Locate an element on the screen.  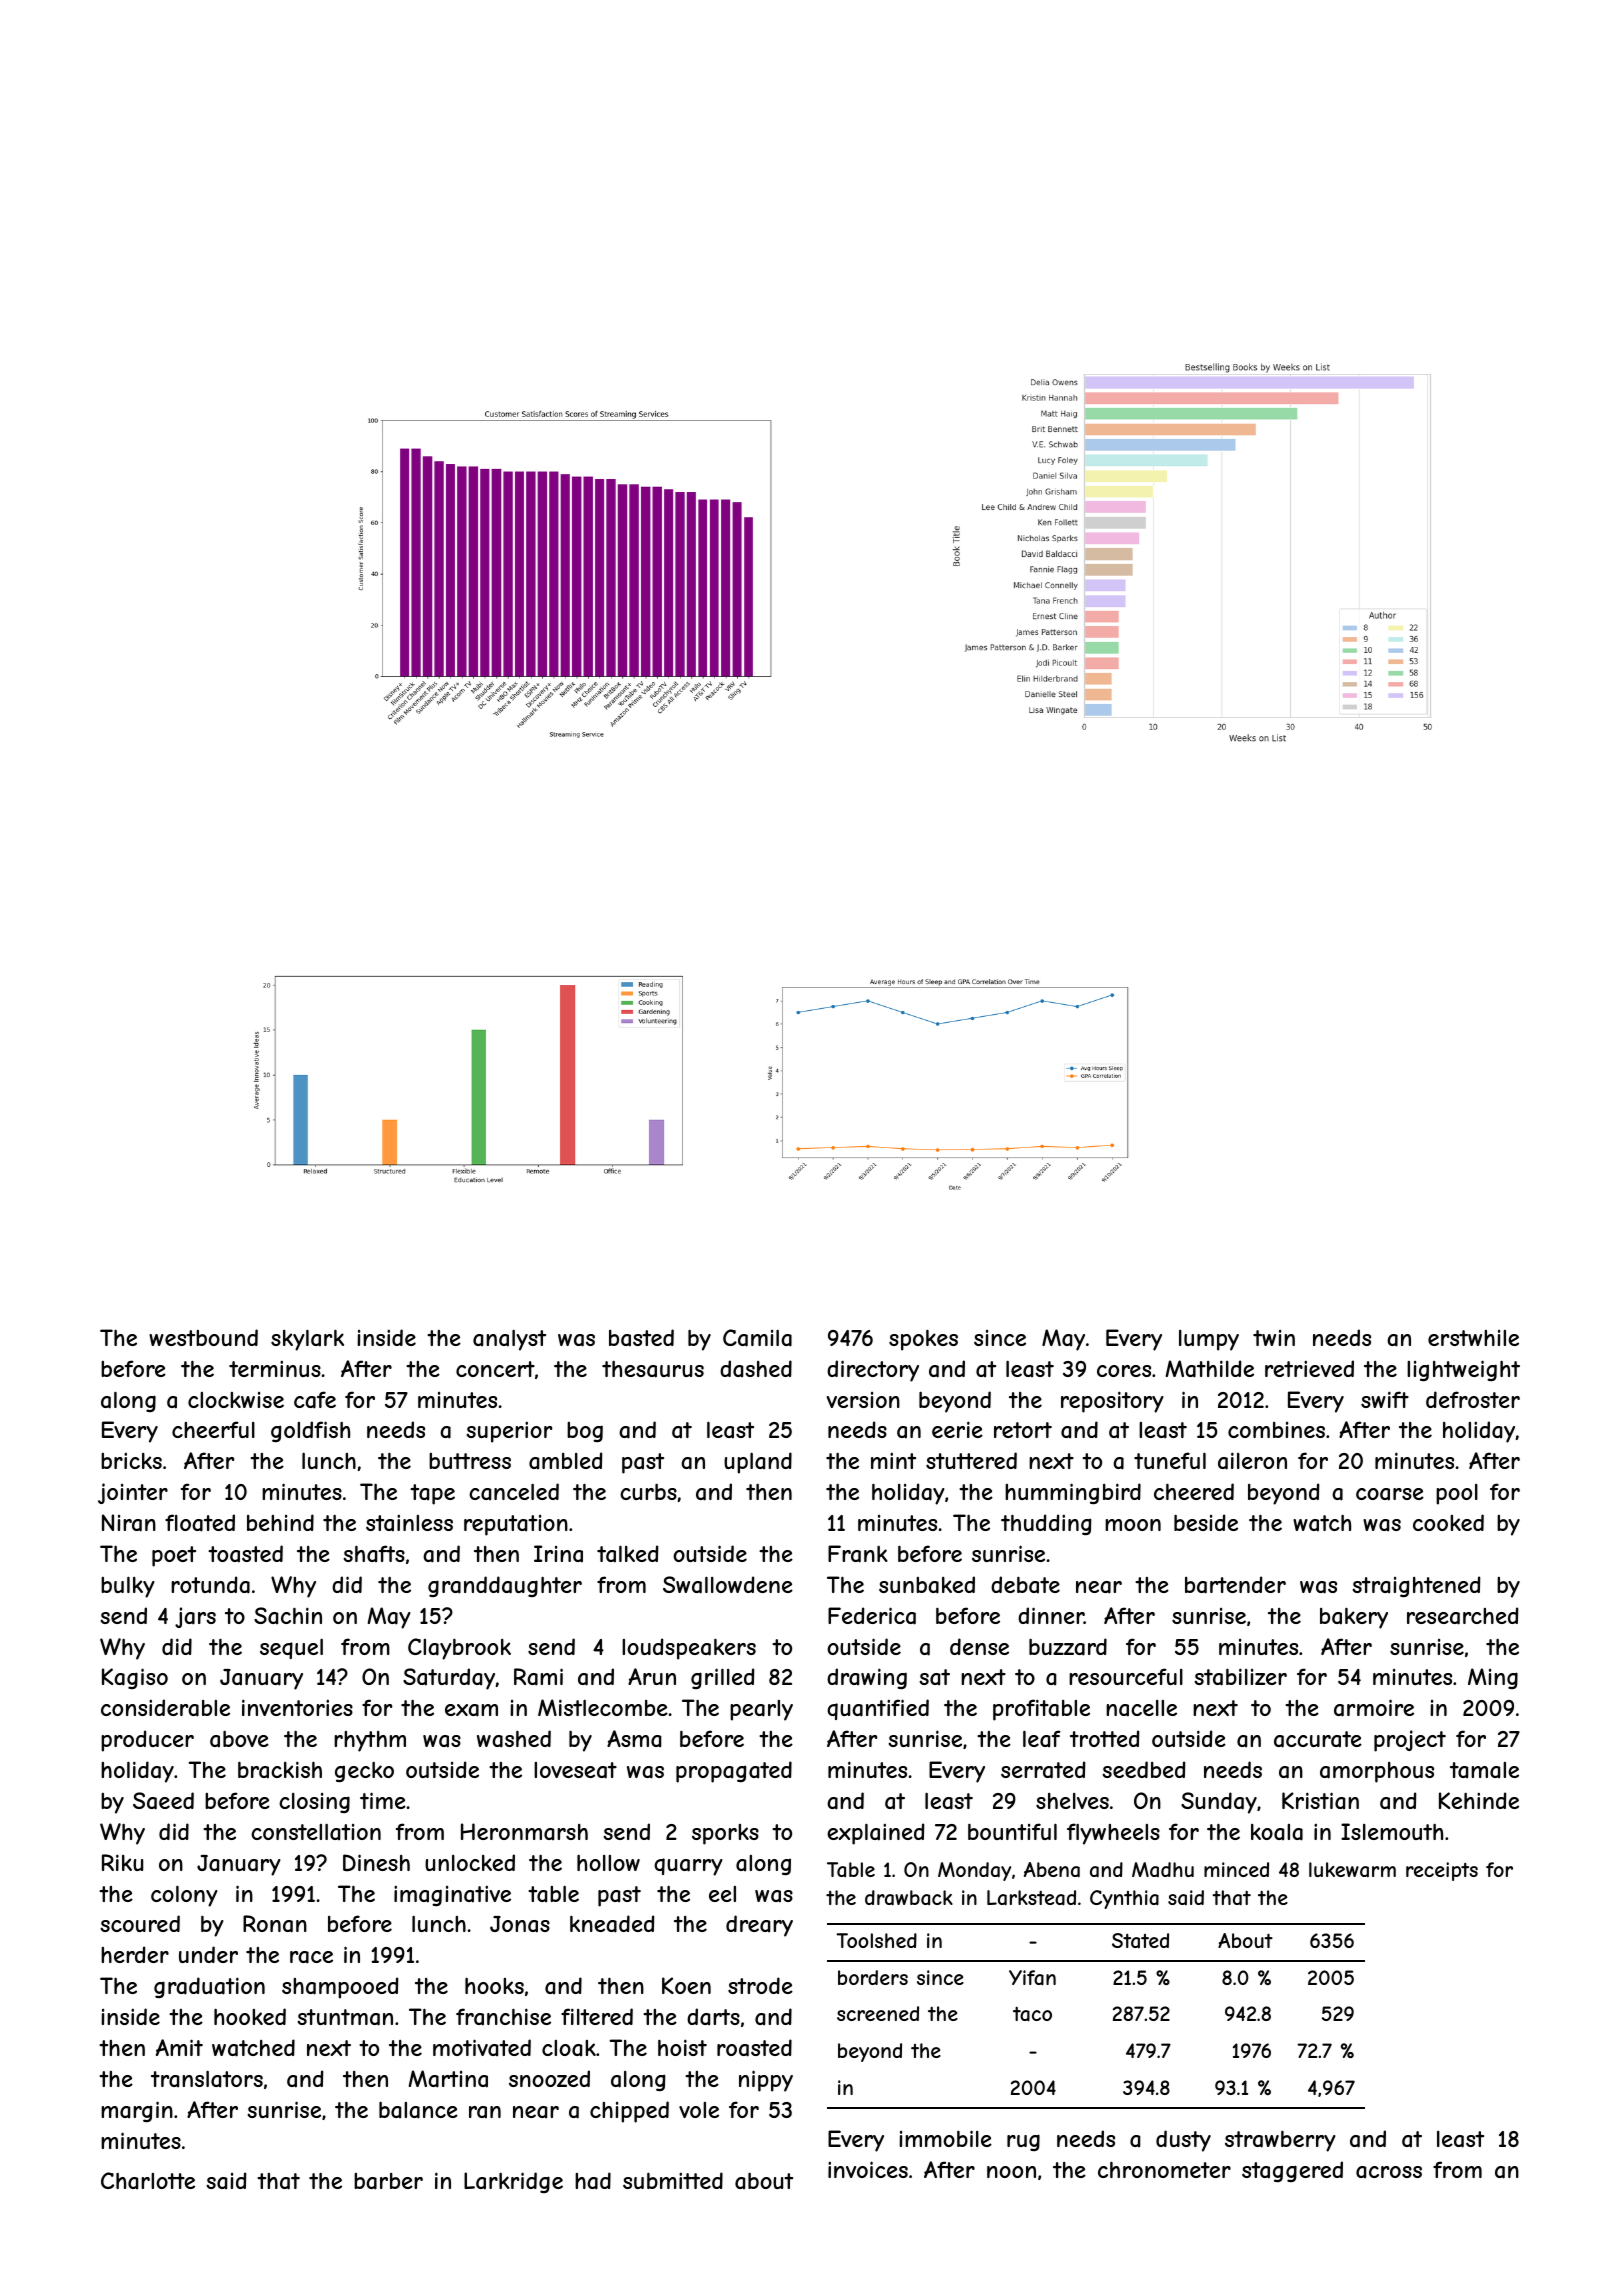
basted is located at coordinates (641, 1338).
